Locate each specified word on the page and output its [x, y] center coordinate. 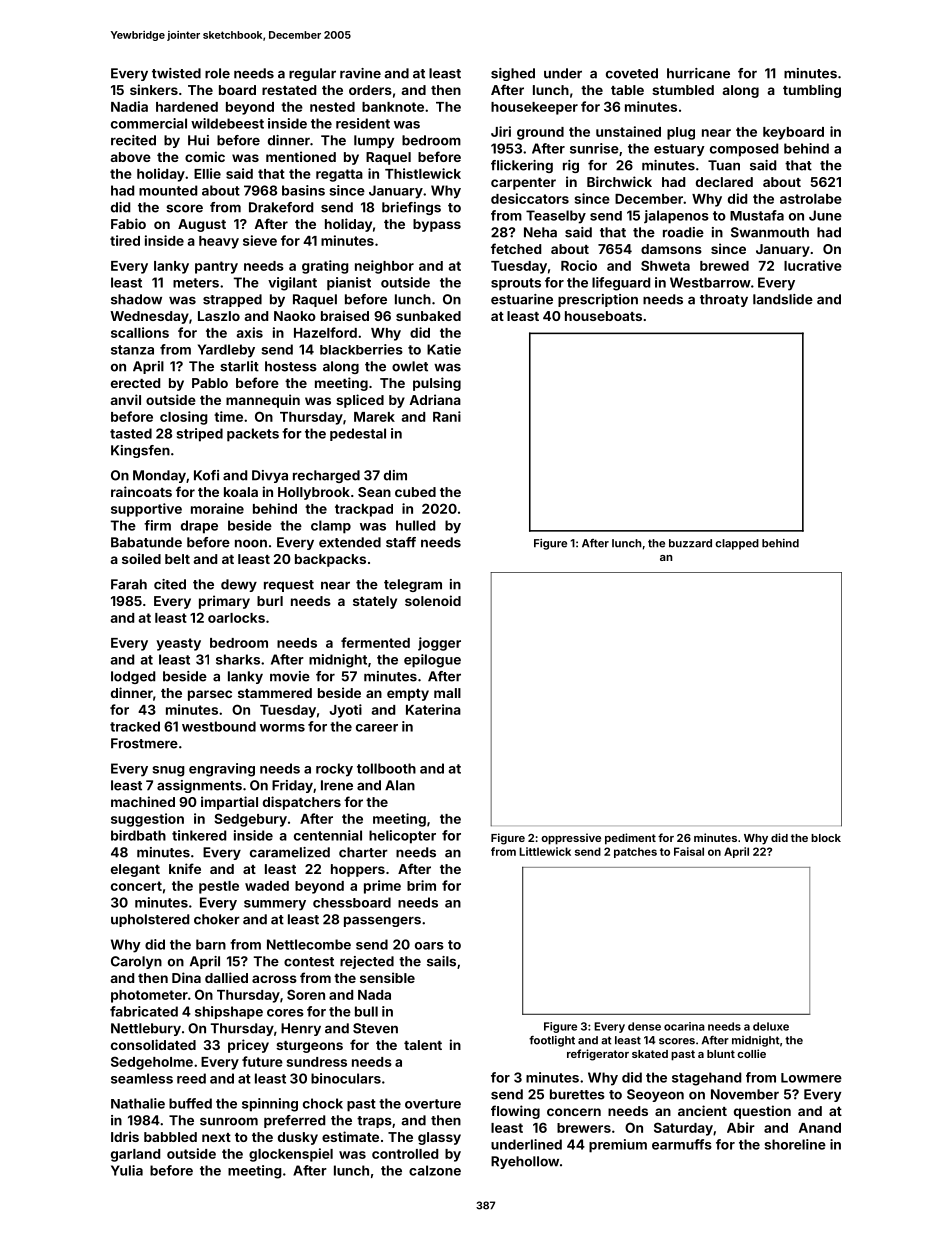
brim [421, 885]
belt [177, 559]
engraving [222, 770]
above [131, 157]
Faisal [689, 851]
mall [447, 693]
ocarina [684, 1026]
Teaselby [556, 217]
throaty [724, 300]
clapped [737, 544]
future [262, 1061]
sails [441, 961]
